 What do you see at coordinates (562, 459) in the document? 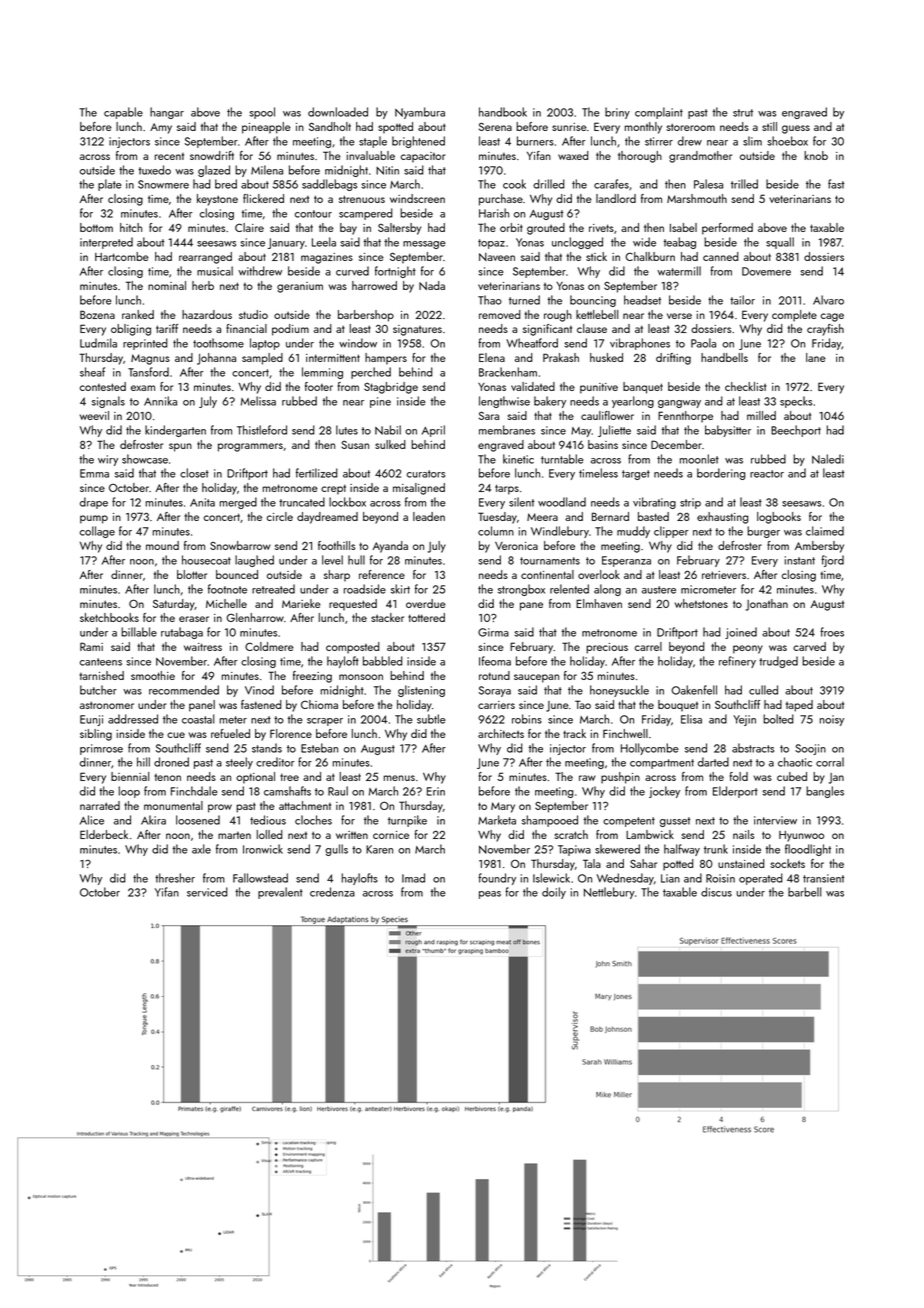
I see `turntable` at bounding box center [562, 459].
